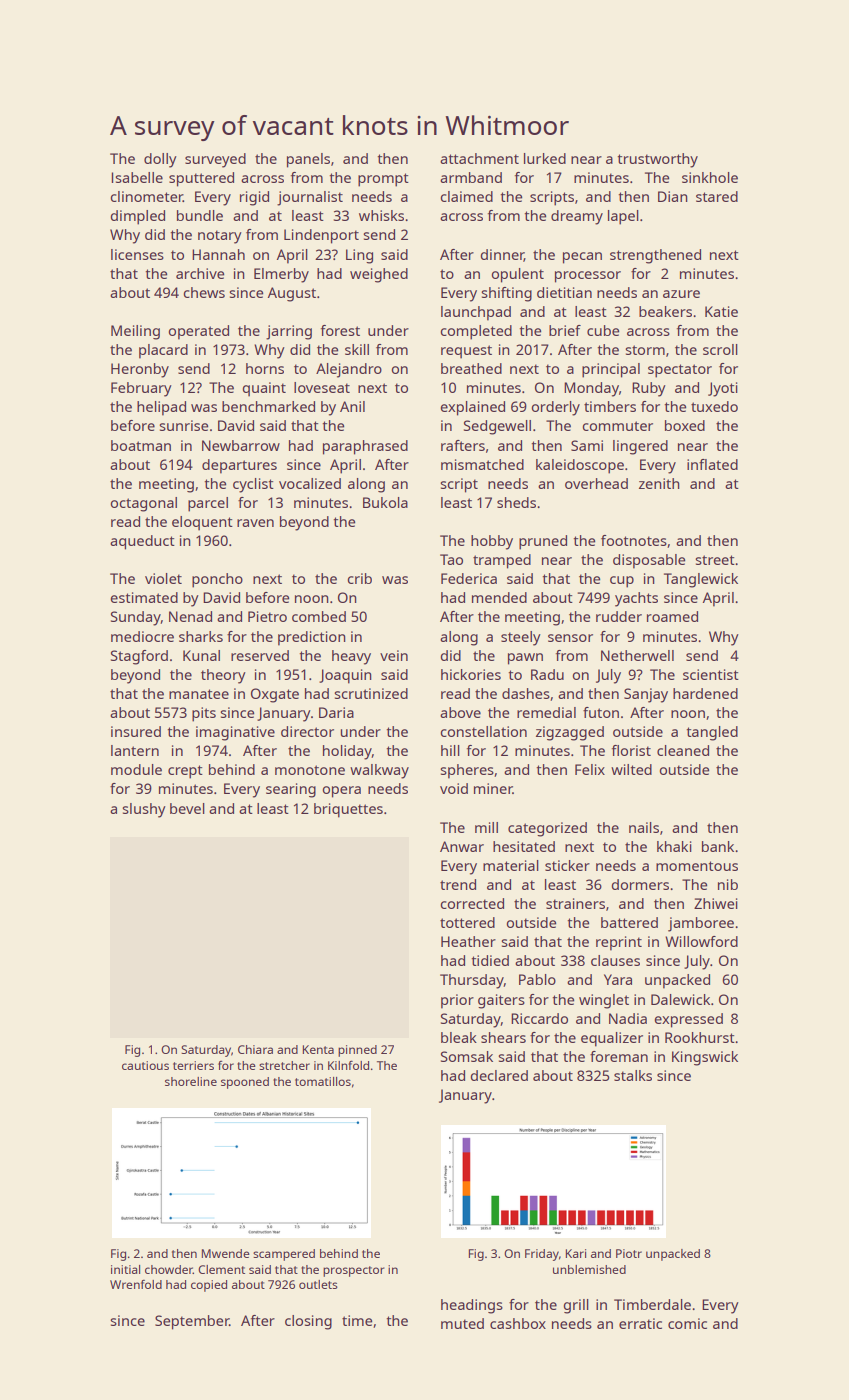 This screenshot has width=849, height=1400. I want to click on hardened, so click(705, 693).
